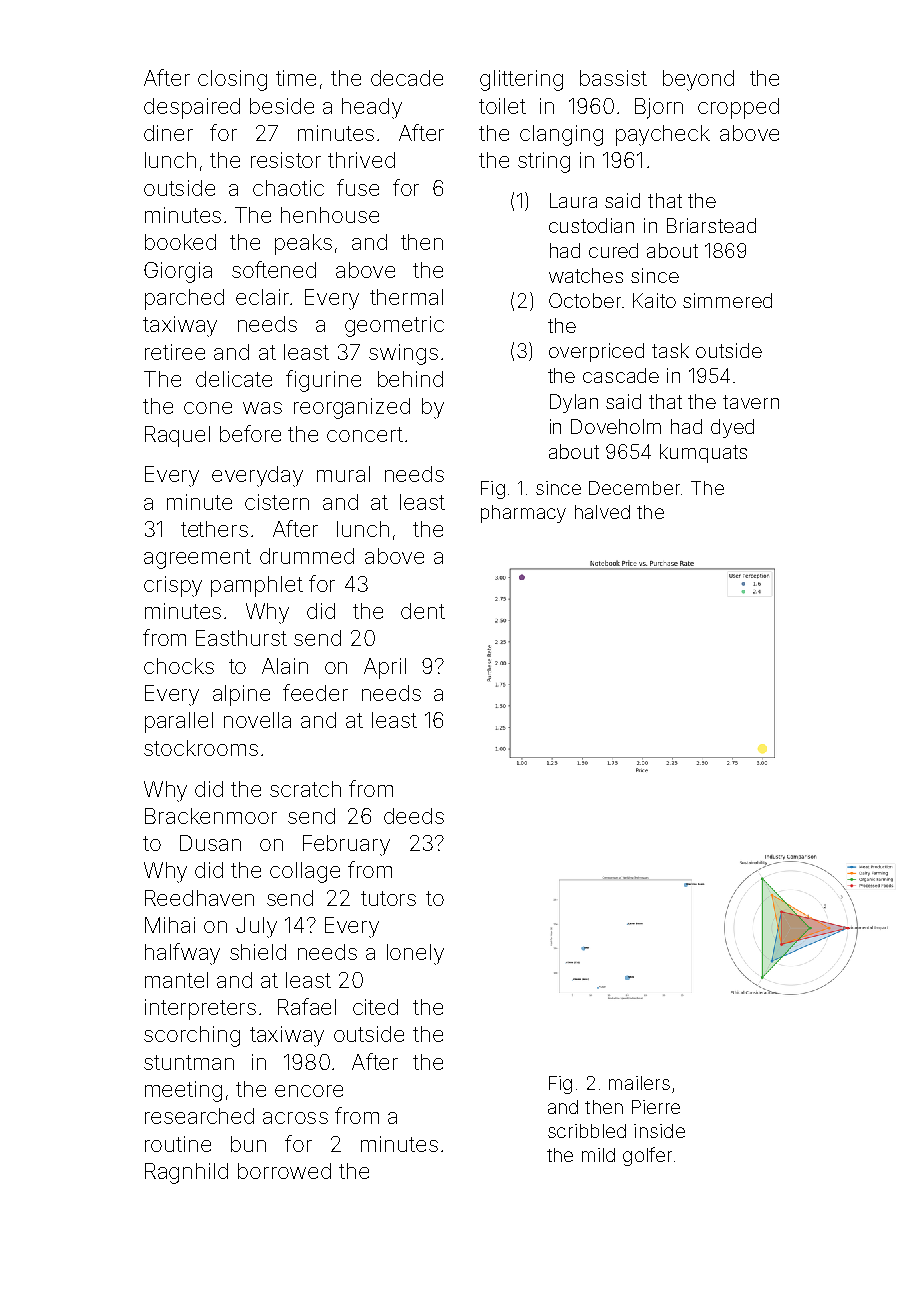 Image resolution: width=924 pixels, height=1311 pixels. Describe the element at coordinates (414, 816) in the page. I see `deeds` at that location.
